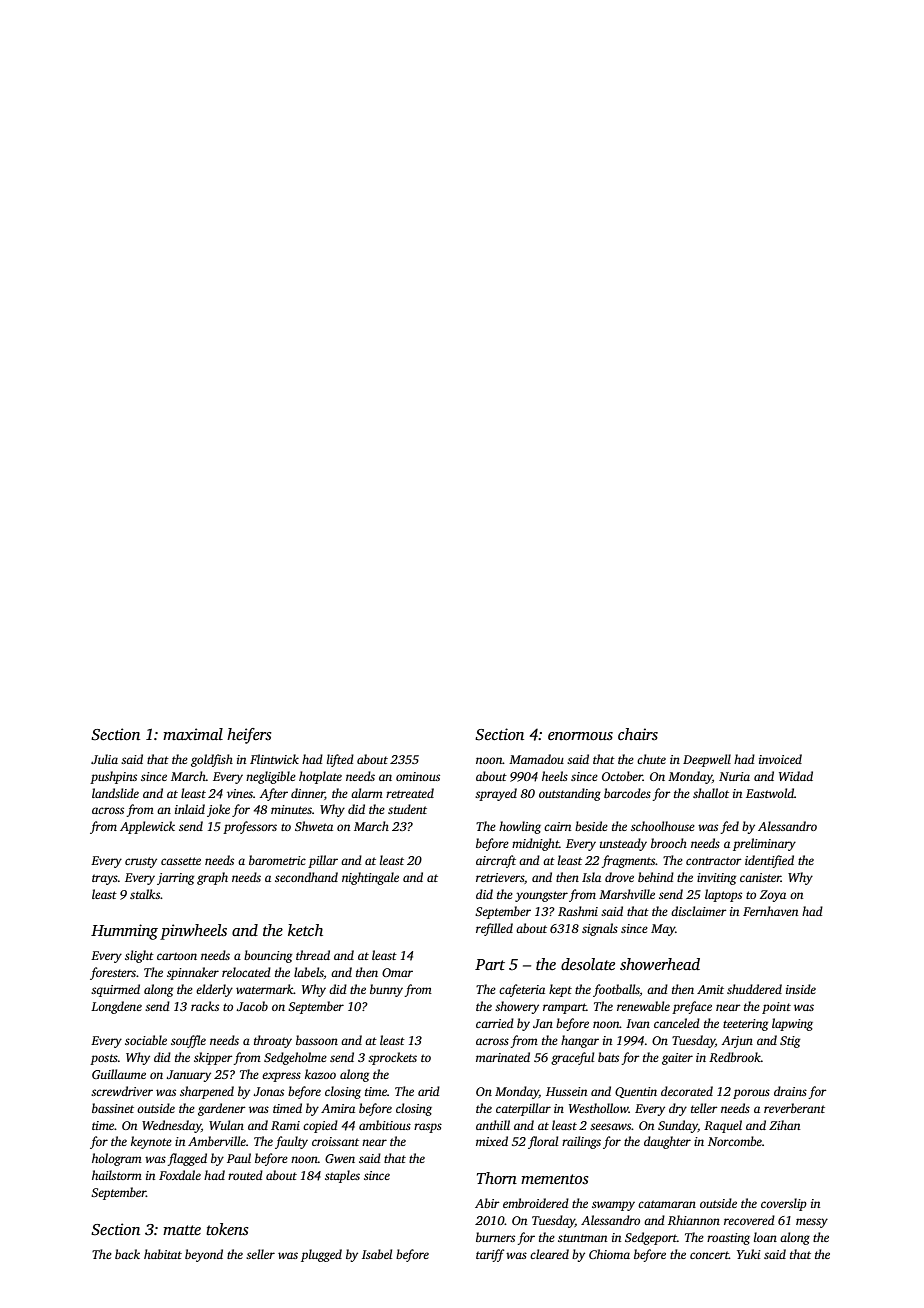 The height and width of the image is (1308, 924). I want to click on enormous, so click(580, 736).
